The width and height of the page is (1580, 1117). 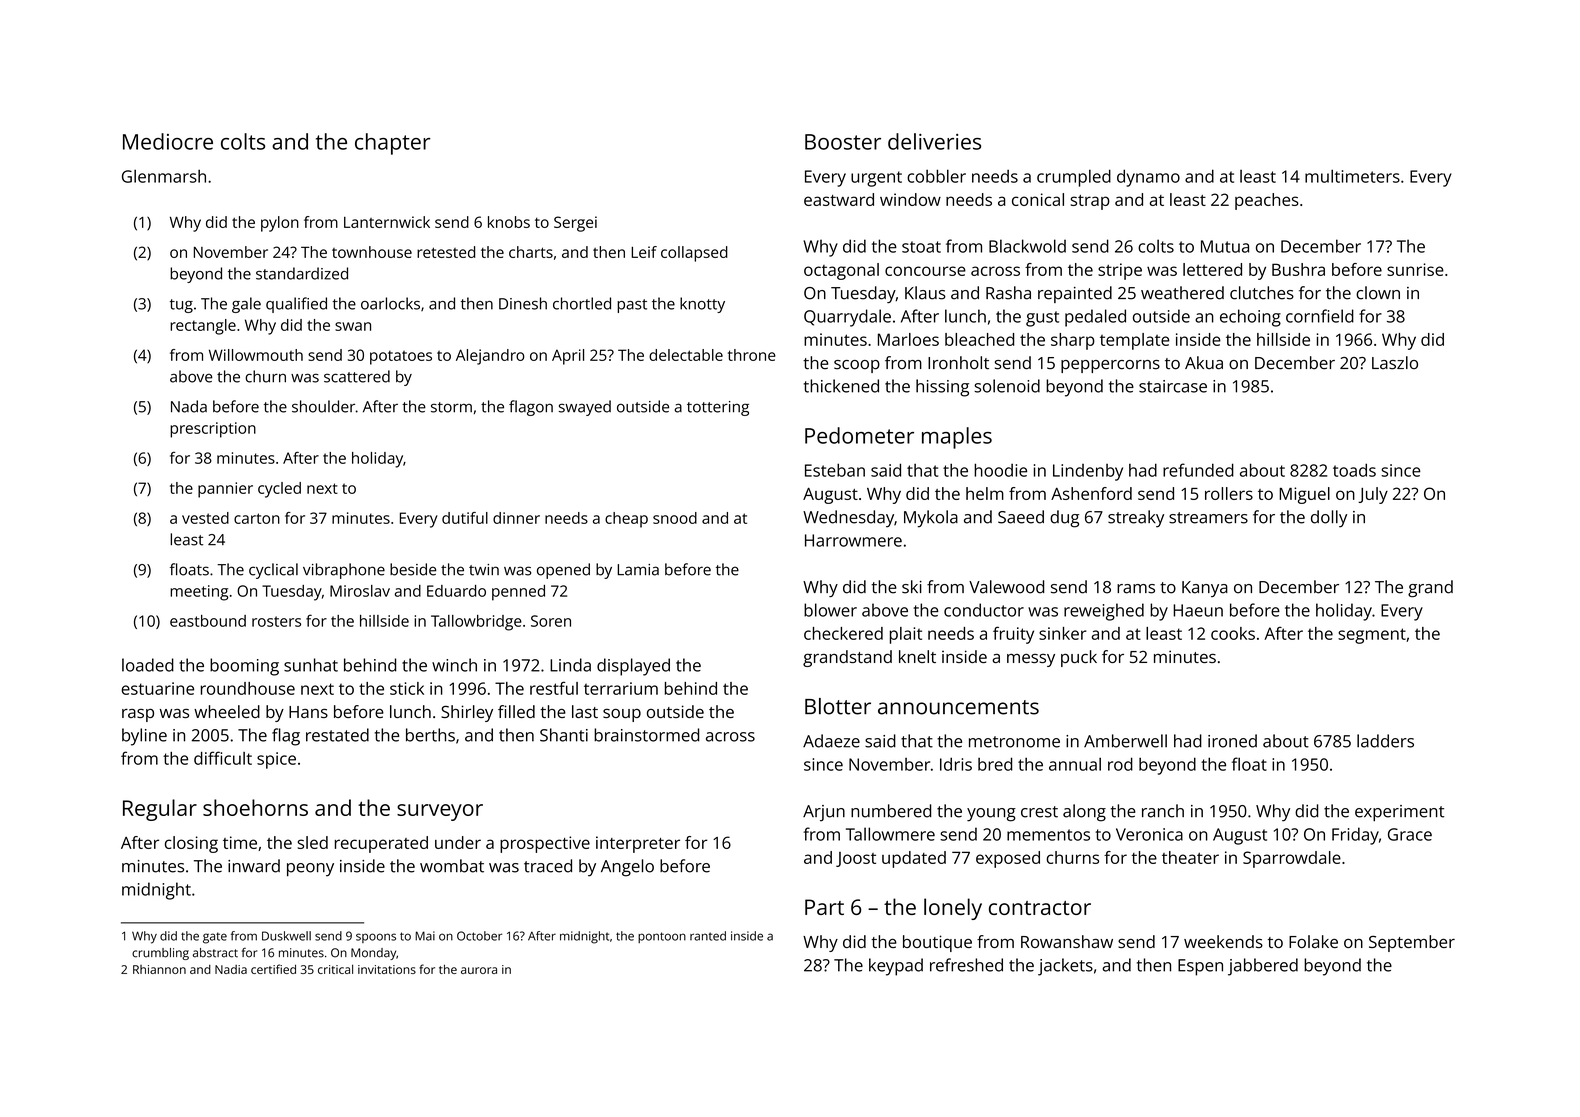 What do you see at coordinates (1395, 363) in the page?
I see `Laszlo` at bounding box center [1395, 363].
